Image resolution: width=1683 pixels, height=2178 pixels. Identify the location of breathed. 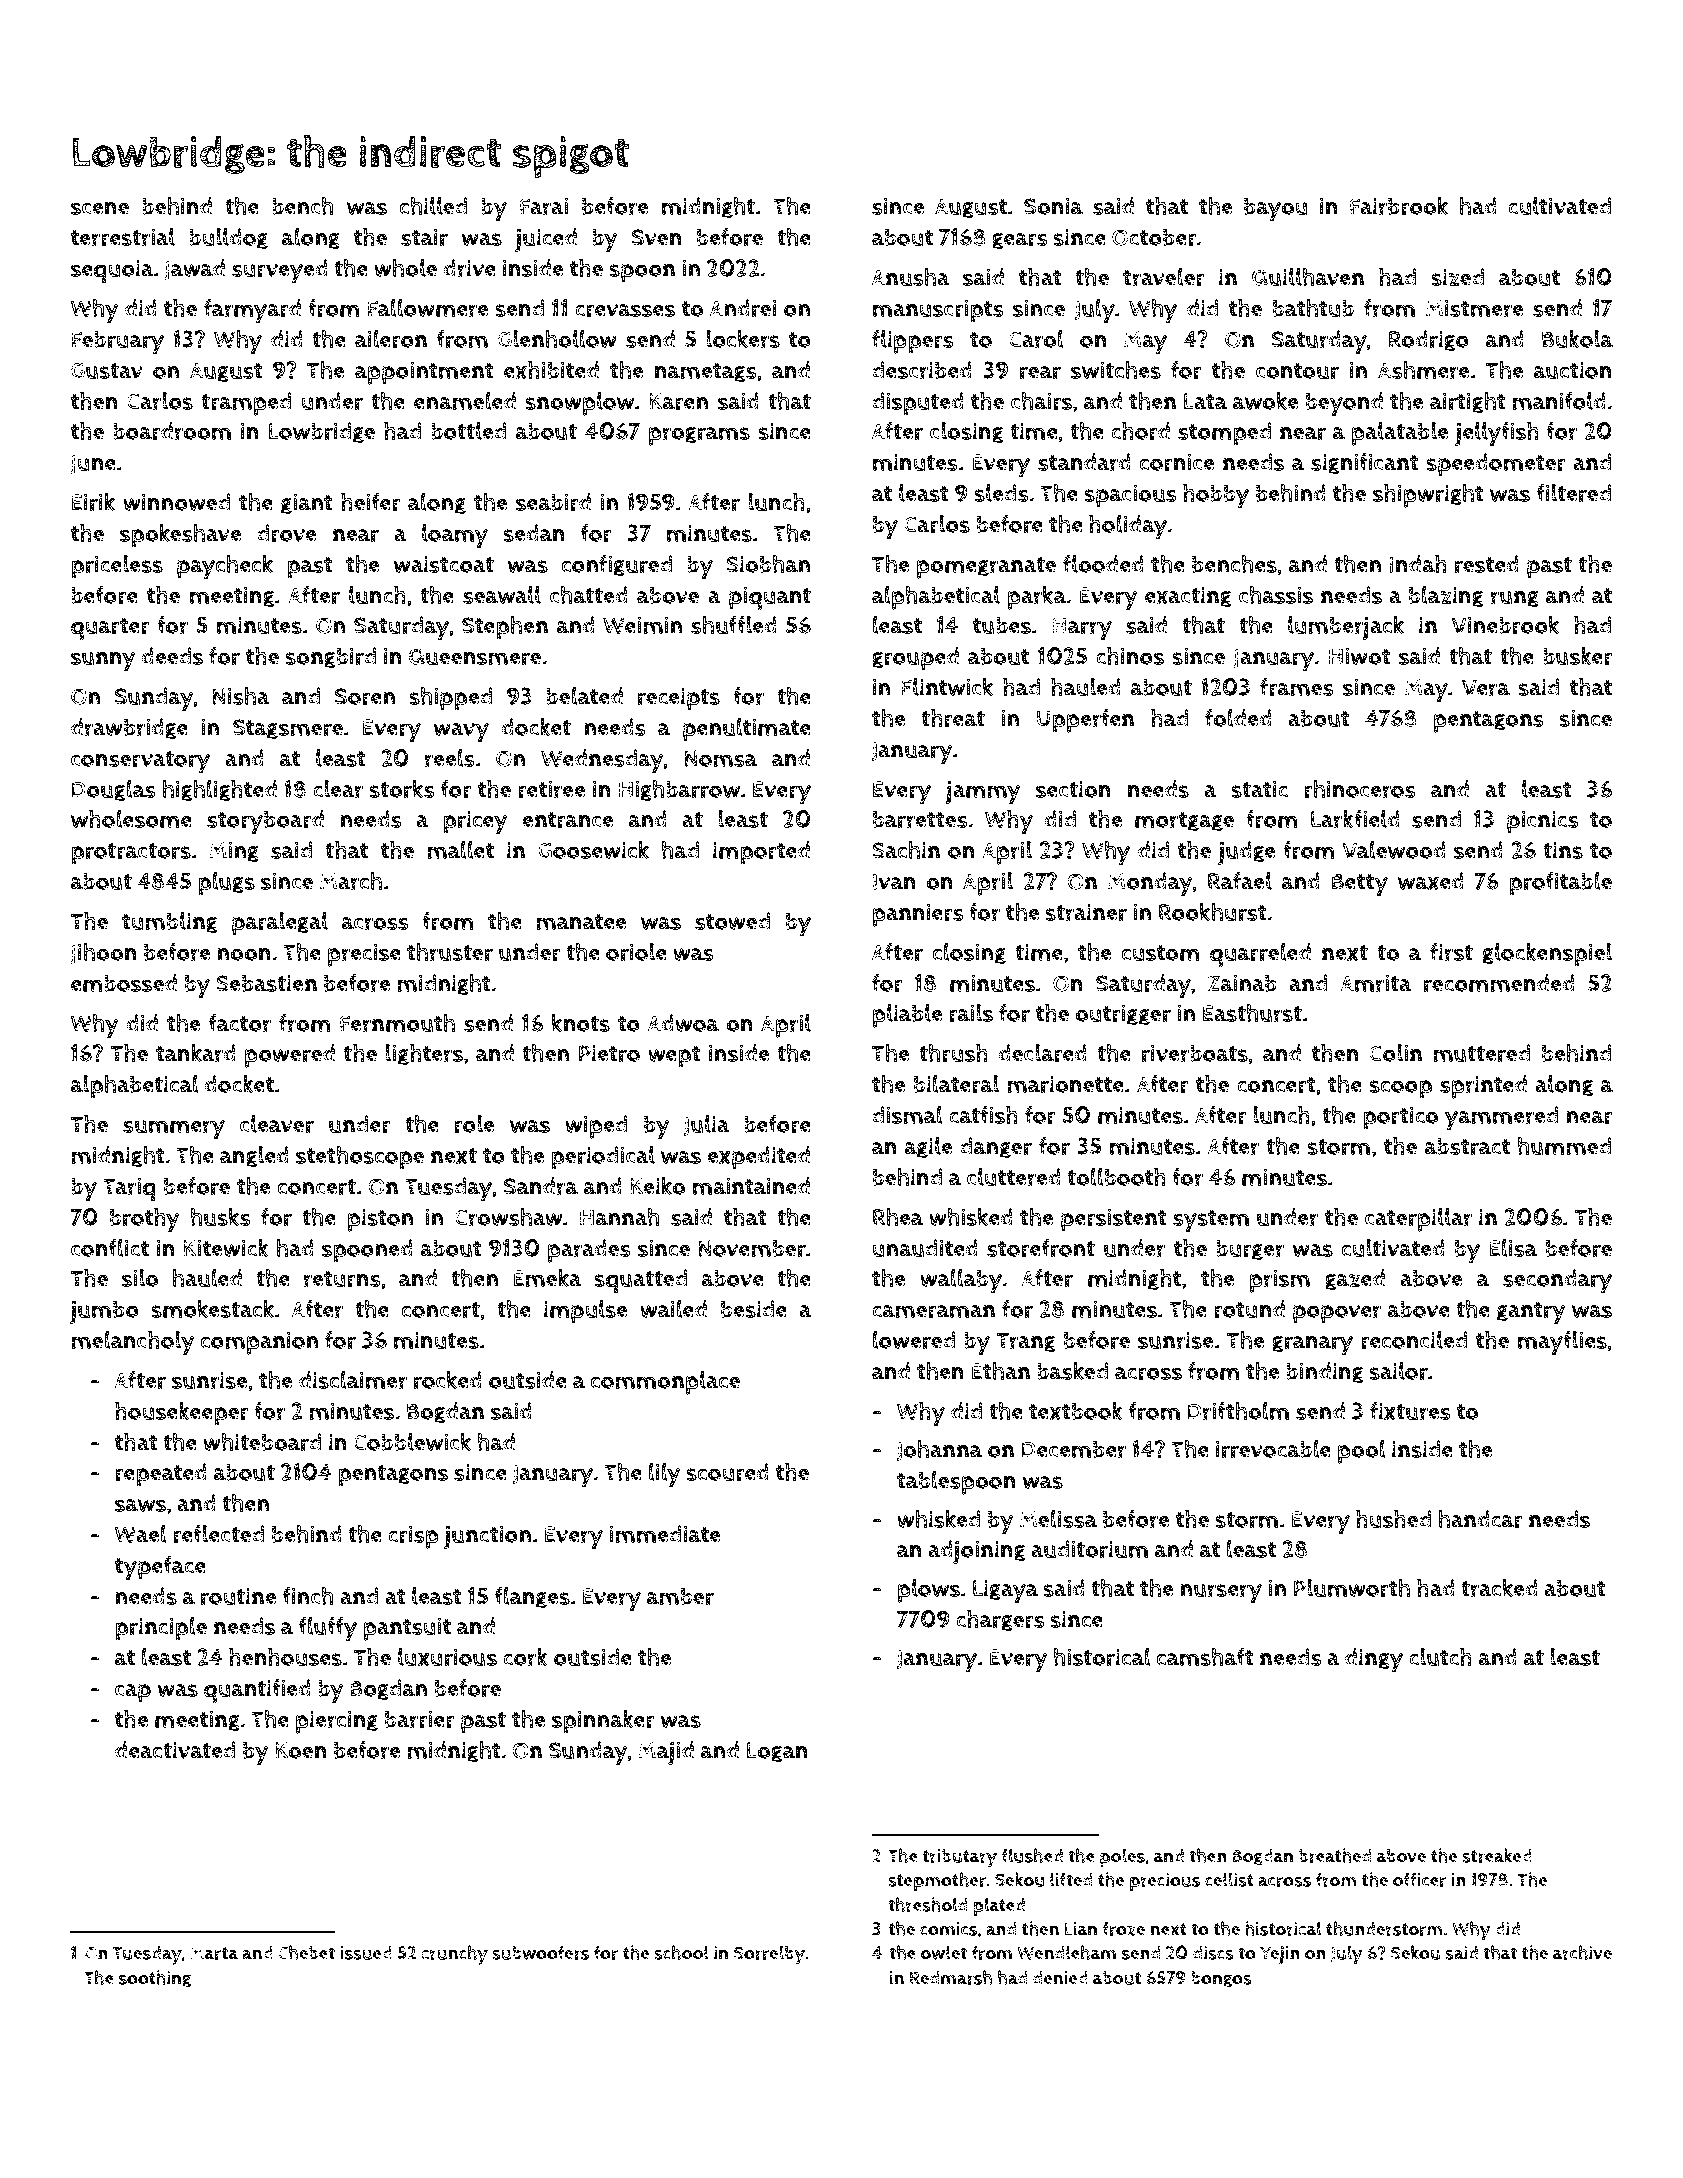
(1335, 1855).
